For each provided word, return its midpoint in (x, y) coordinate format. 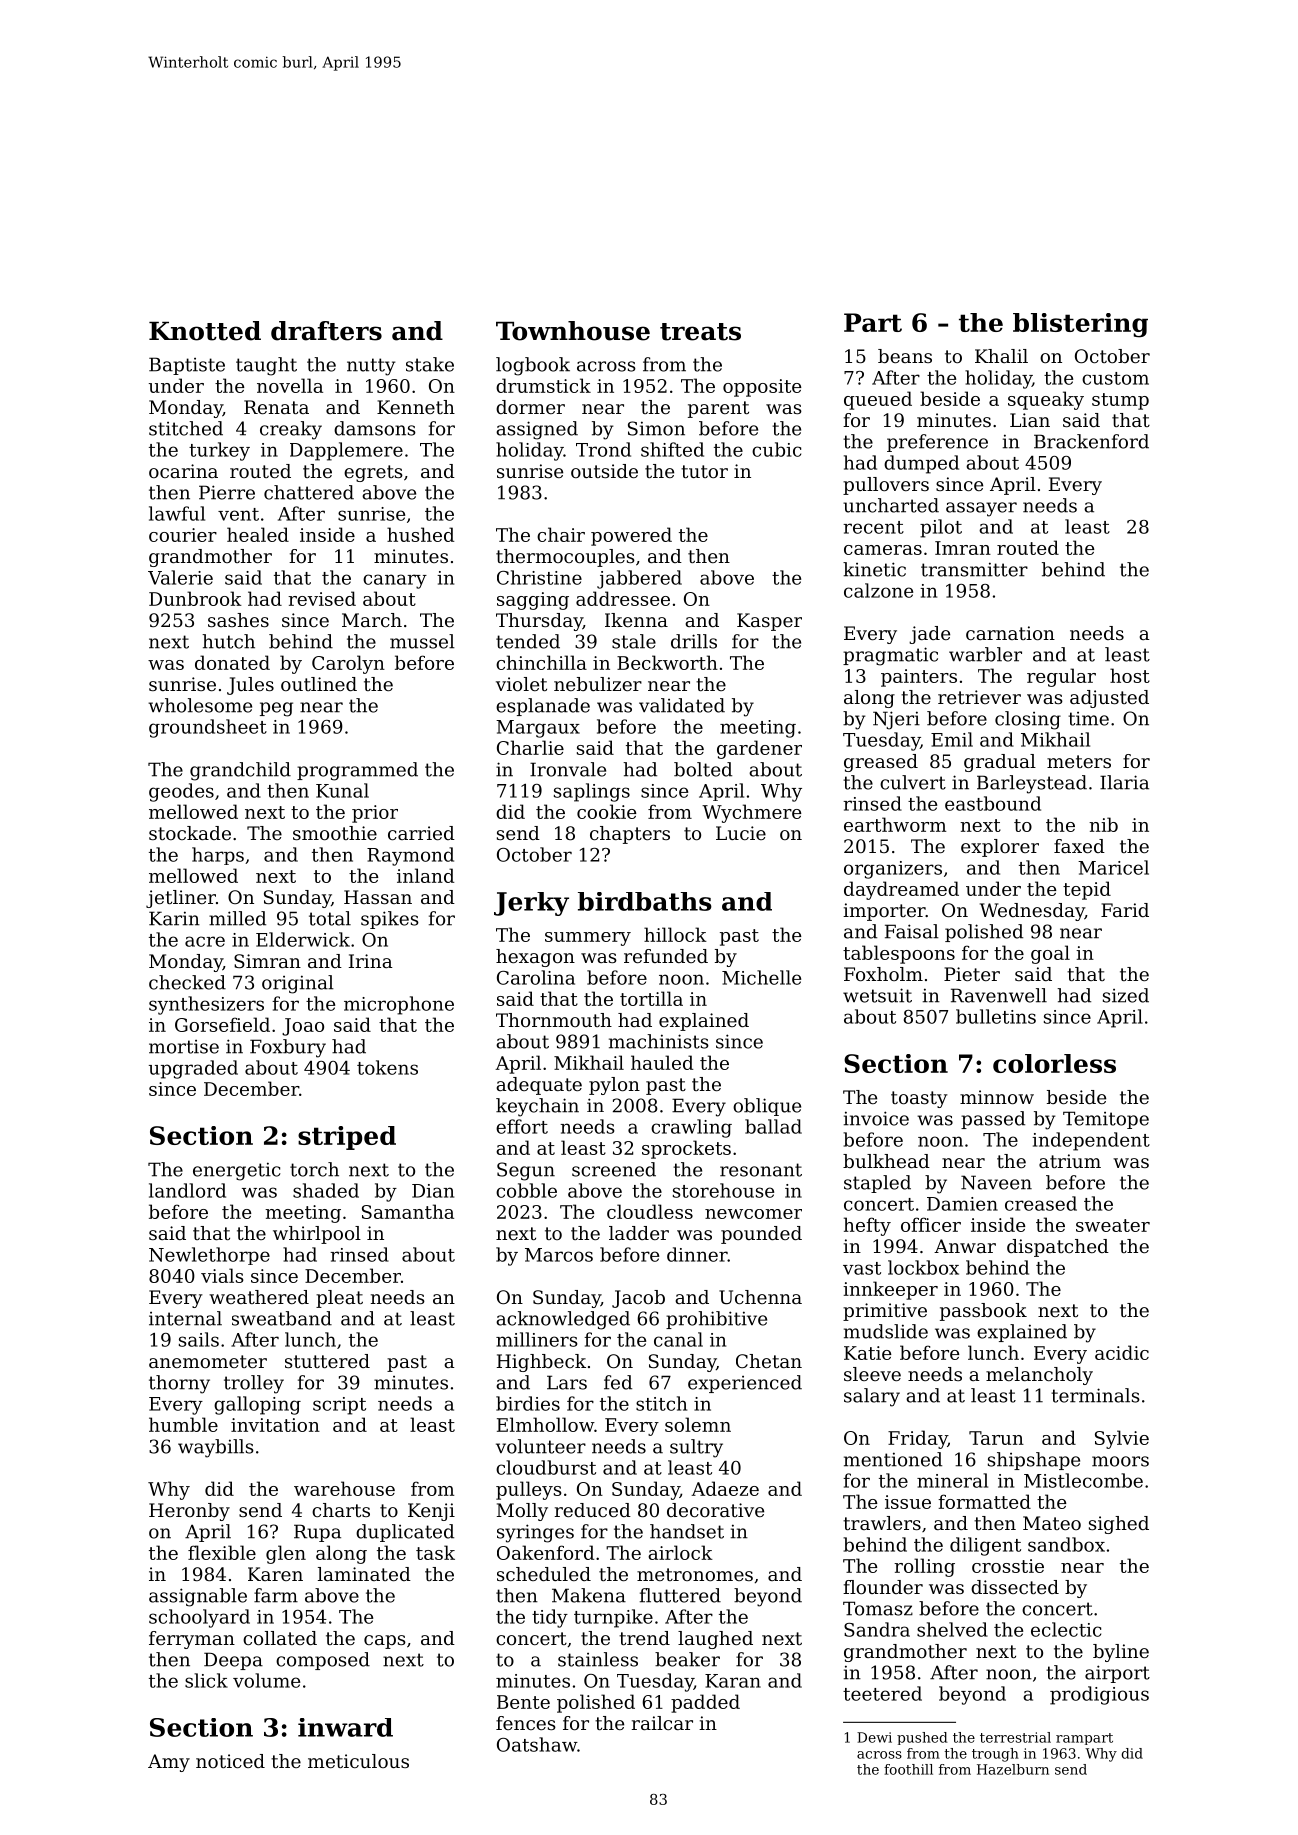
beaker (687, 1659)
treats (700, 332)
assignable (198, 1597)
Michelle (761, 977)
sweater (1113, 1225)
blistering (1080, 325)
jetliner (181, 899)
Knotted (205, 331)
